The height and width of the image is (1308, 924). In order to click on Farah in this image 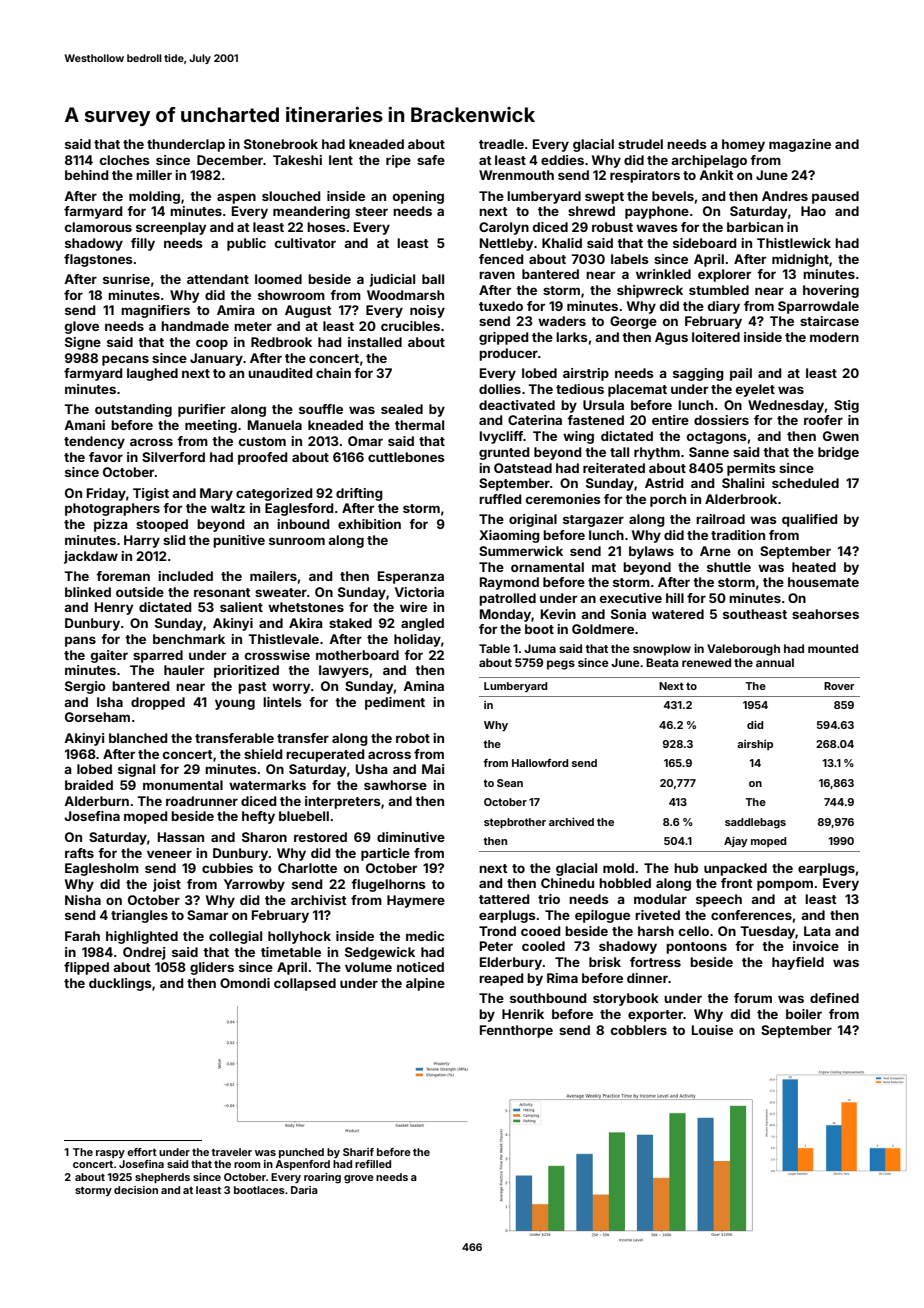, I will do `click(82, 936)`.
